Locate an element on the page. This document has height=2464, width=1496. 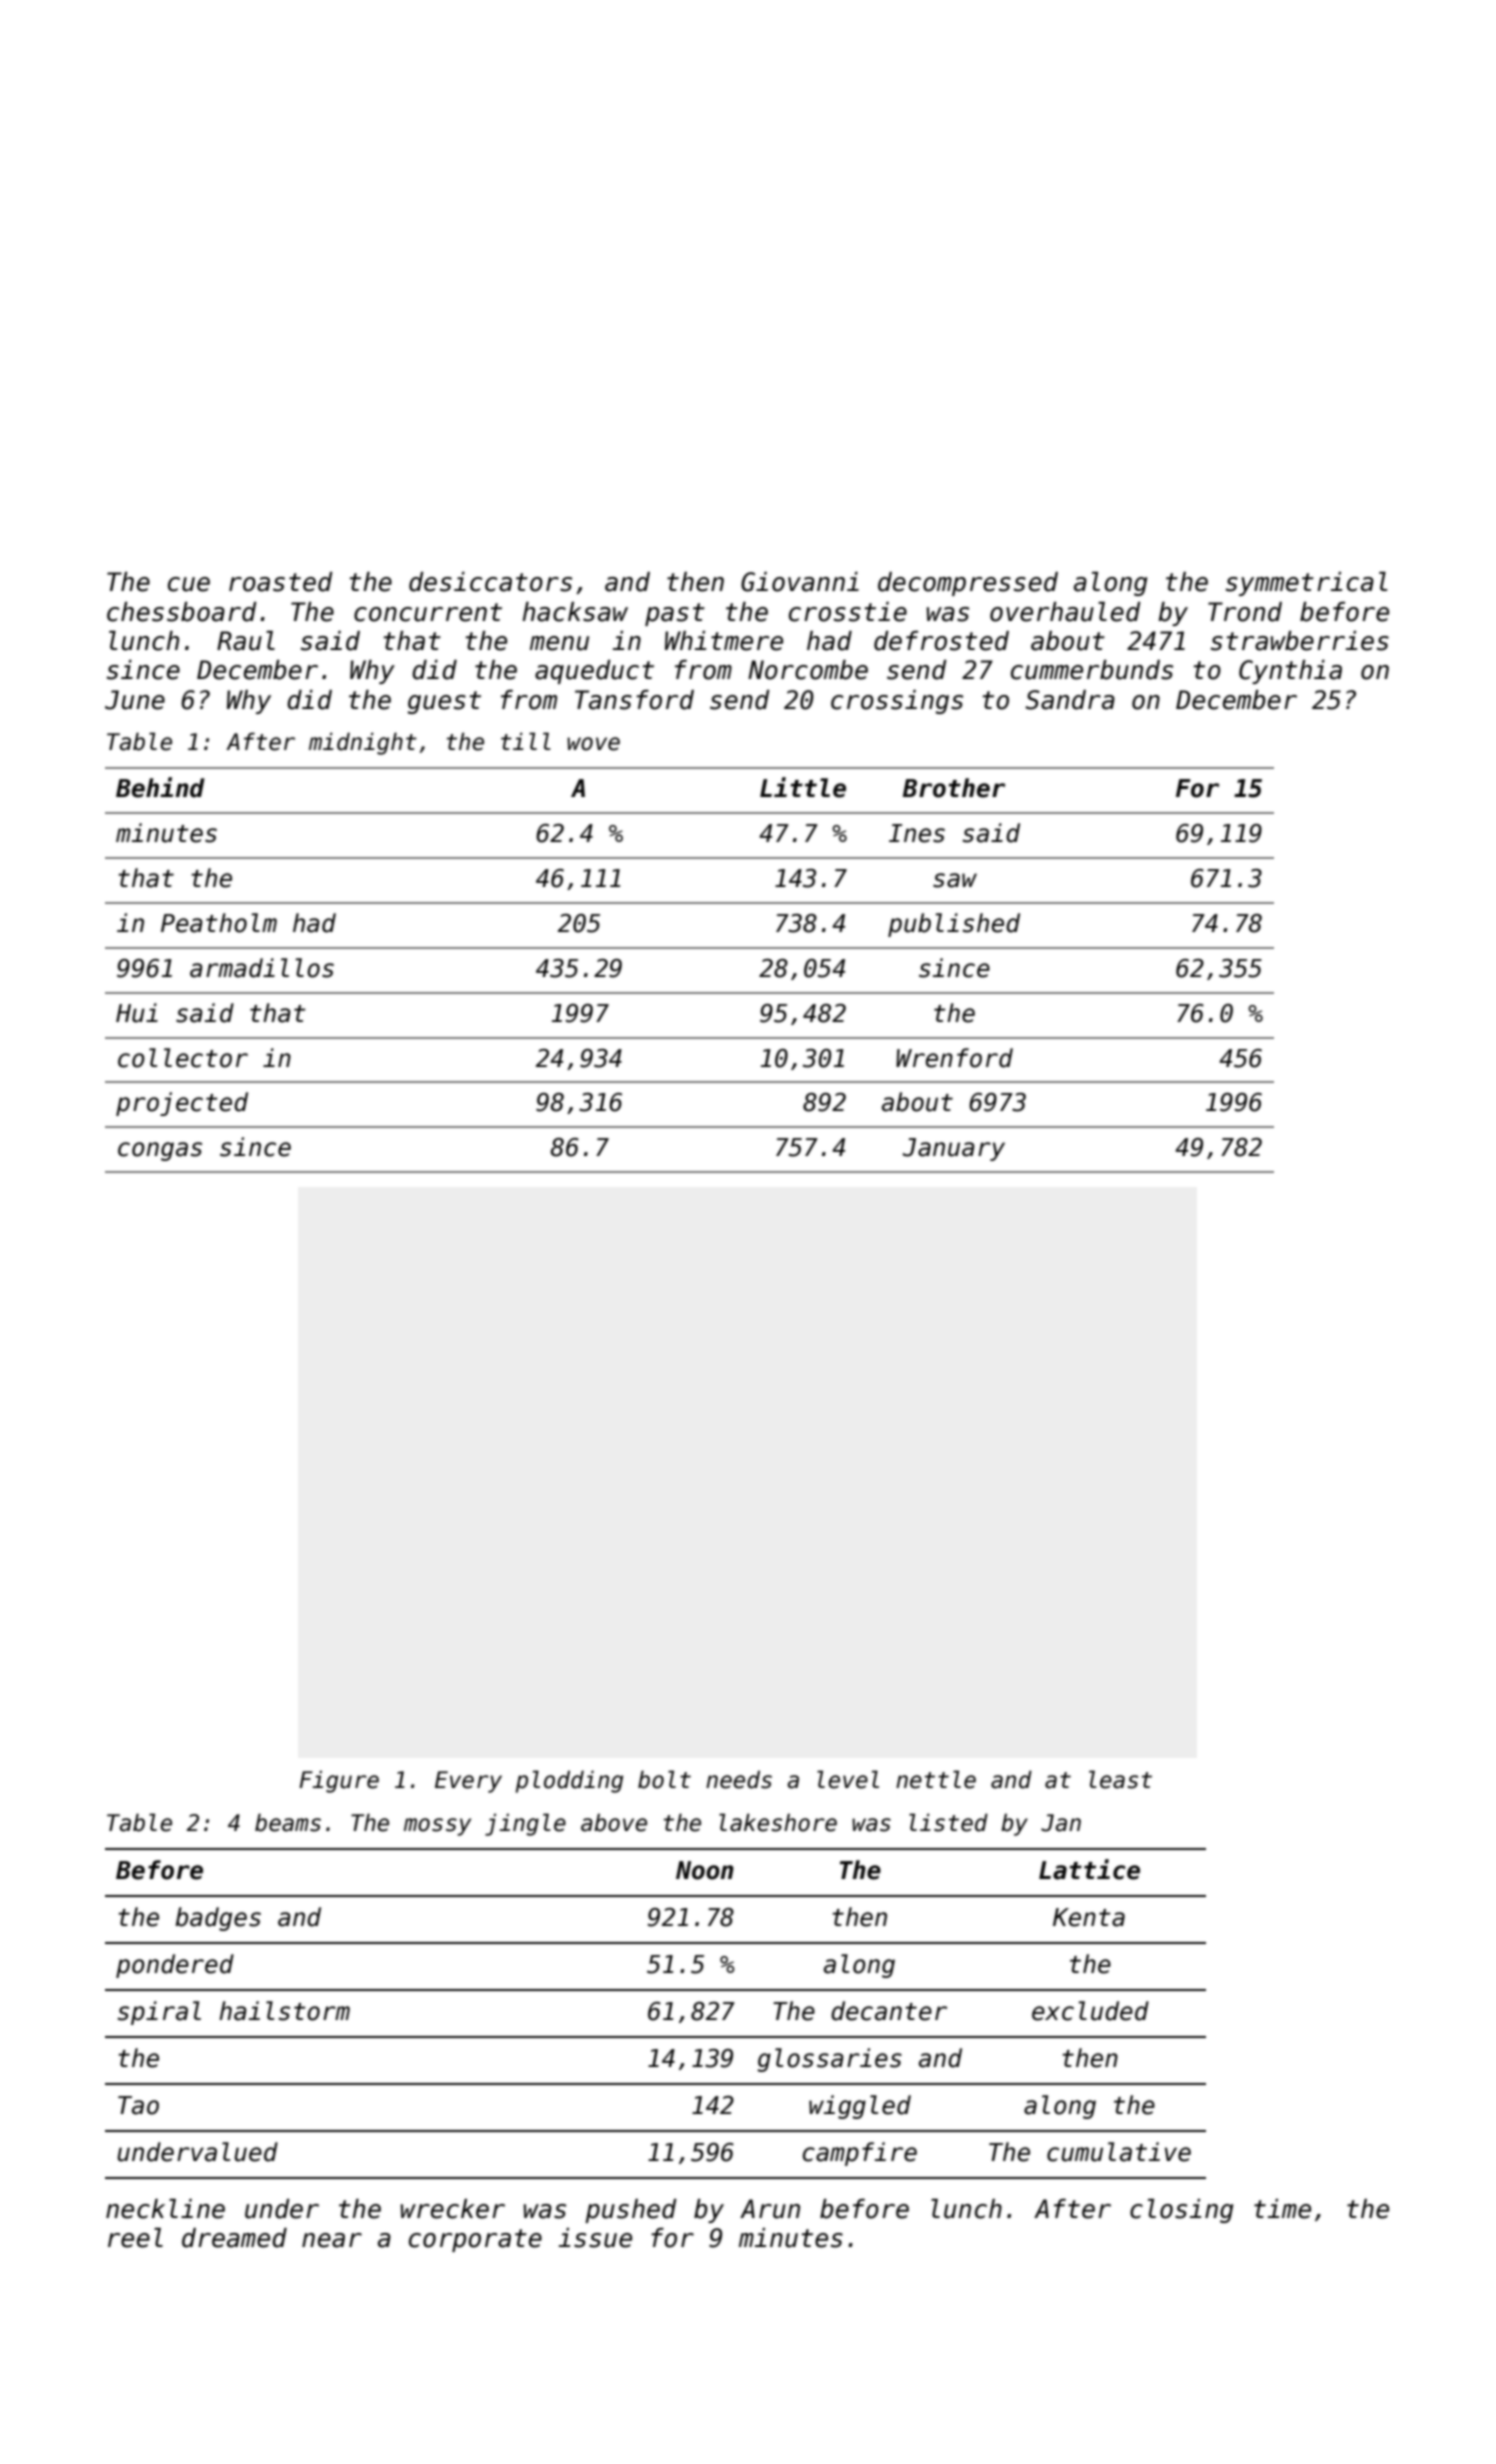
published is located at coordinates (954, 925).
